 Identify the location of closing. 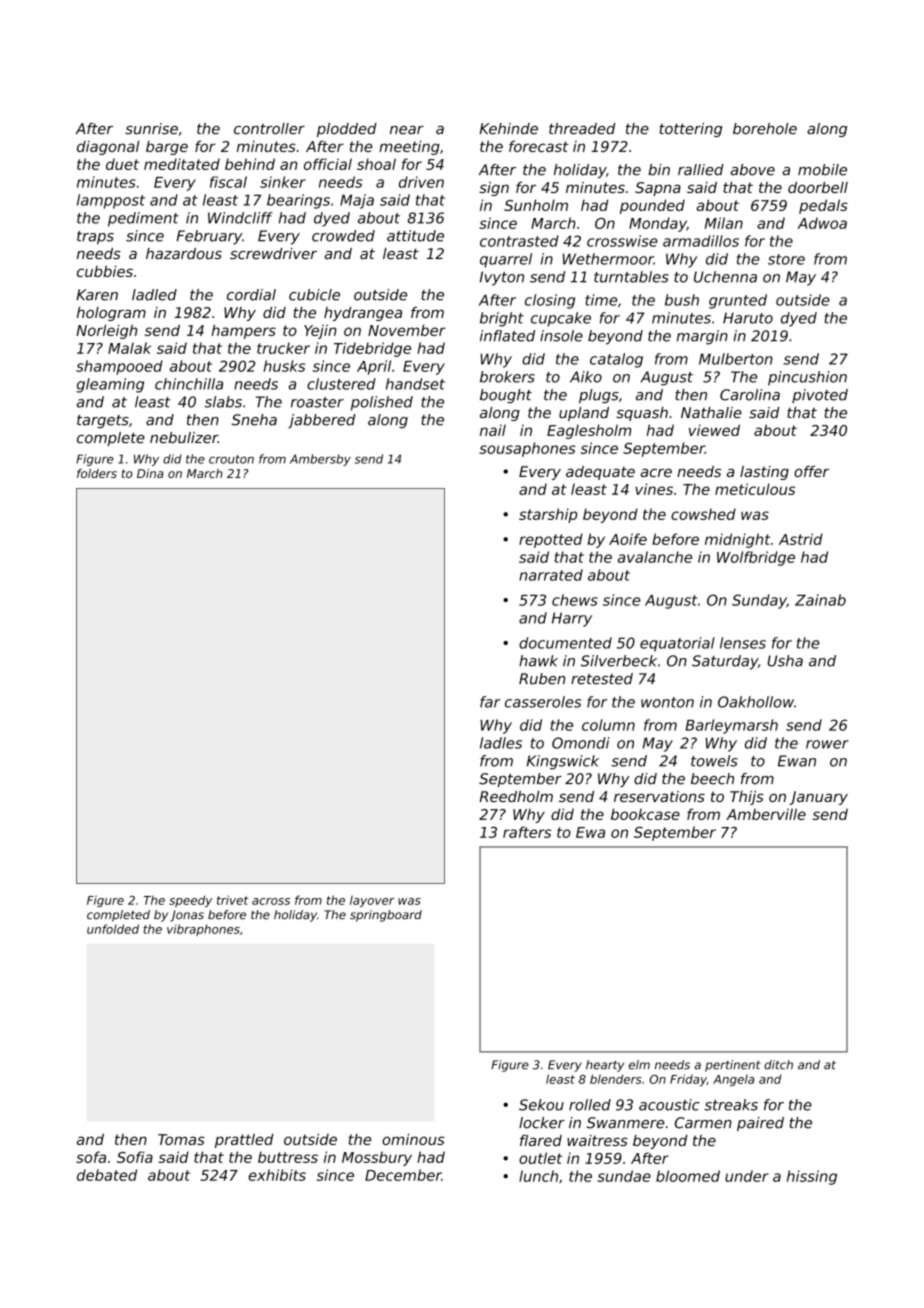
(550, 301).
